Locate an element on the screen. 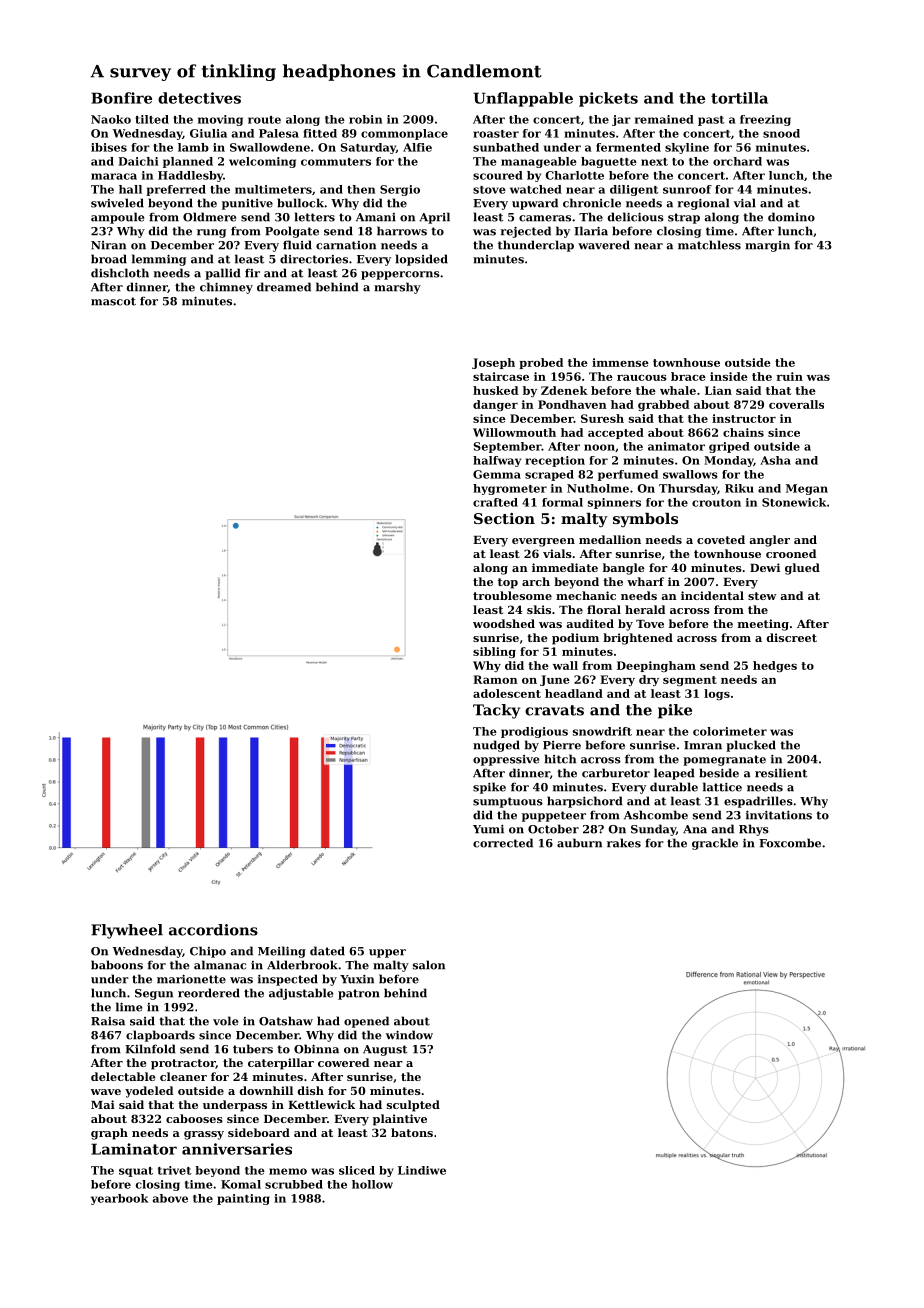 The height and width of the screenshot is (1308, 924). Unflappable is located at coordinates (523, 99).
